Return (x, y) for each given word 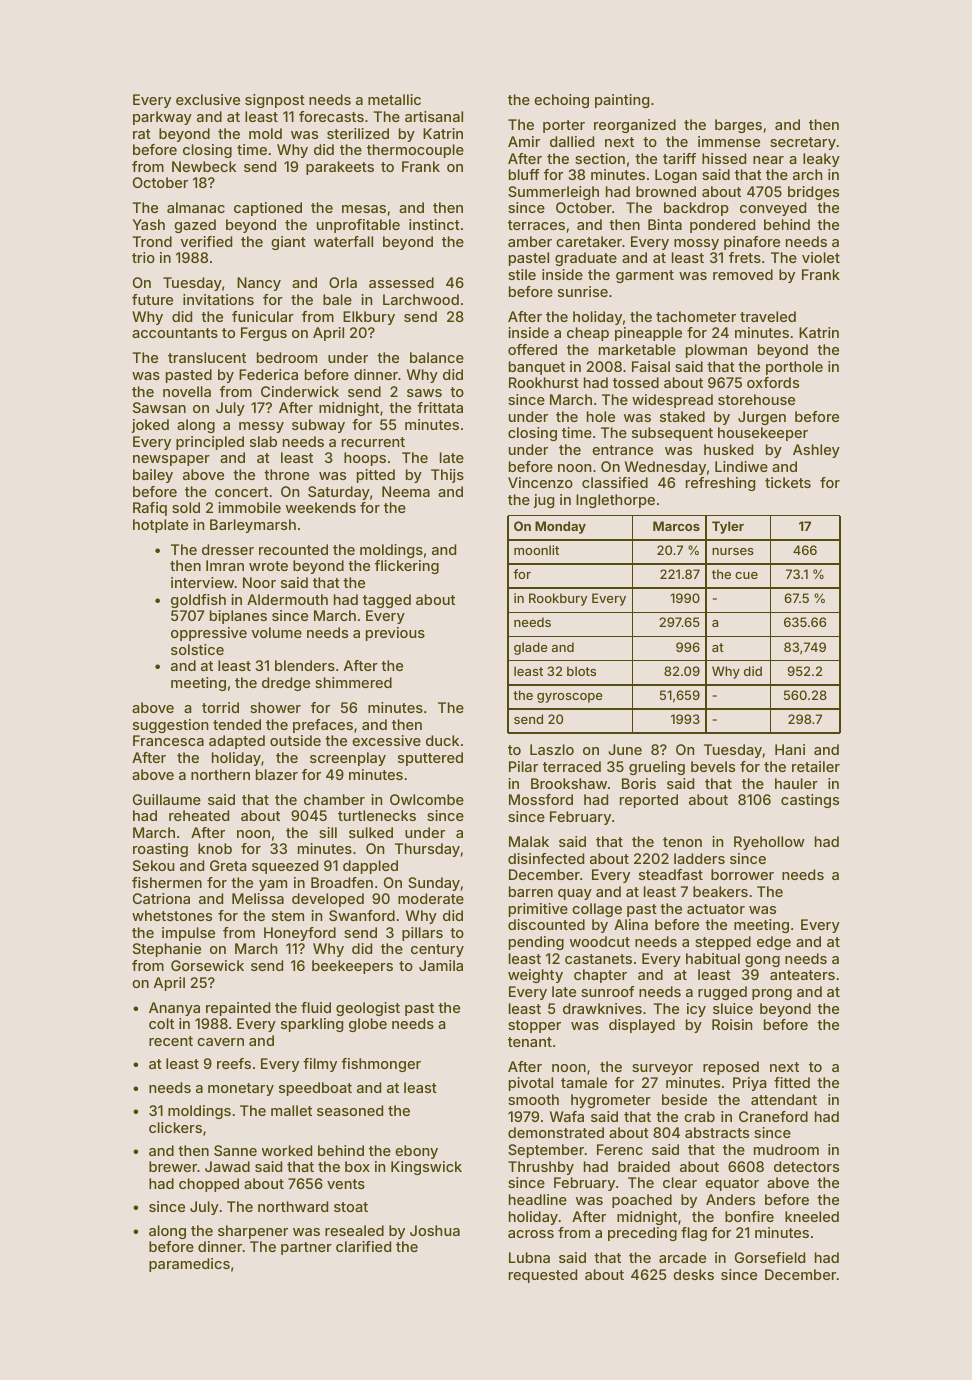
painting (622, 101)
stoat (351, 1207)
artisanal (434, 116)
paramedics (189, 1265)
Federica (268, 374)
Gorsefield (770, 1257)
